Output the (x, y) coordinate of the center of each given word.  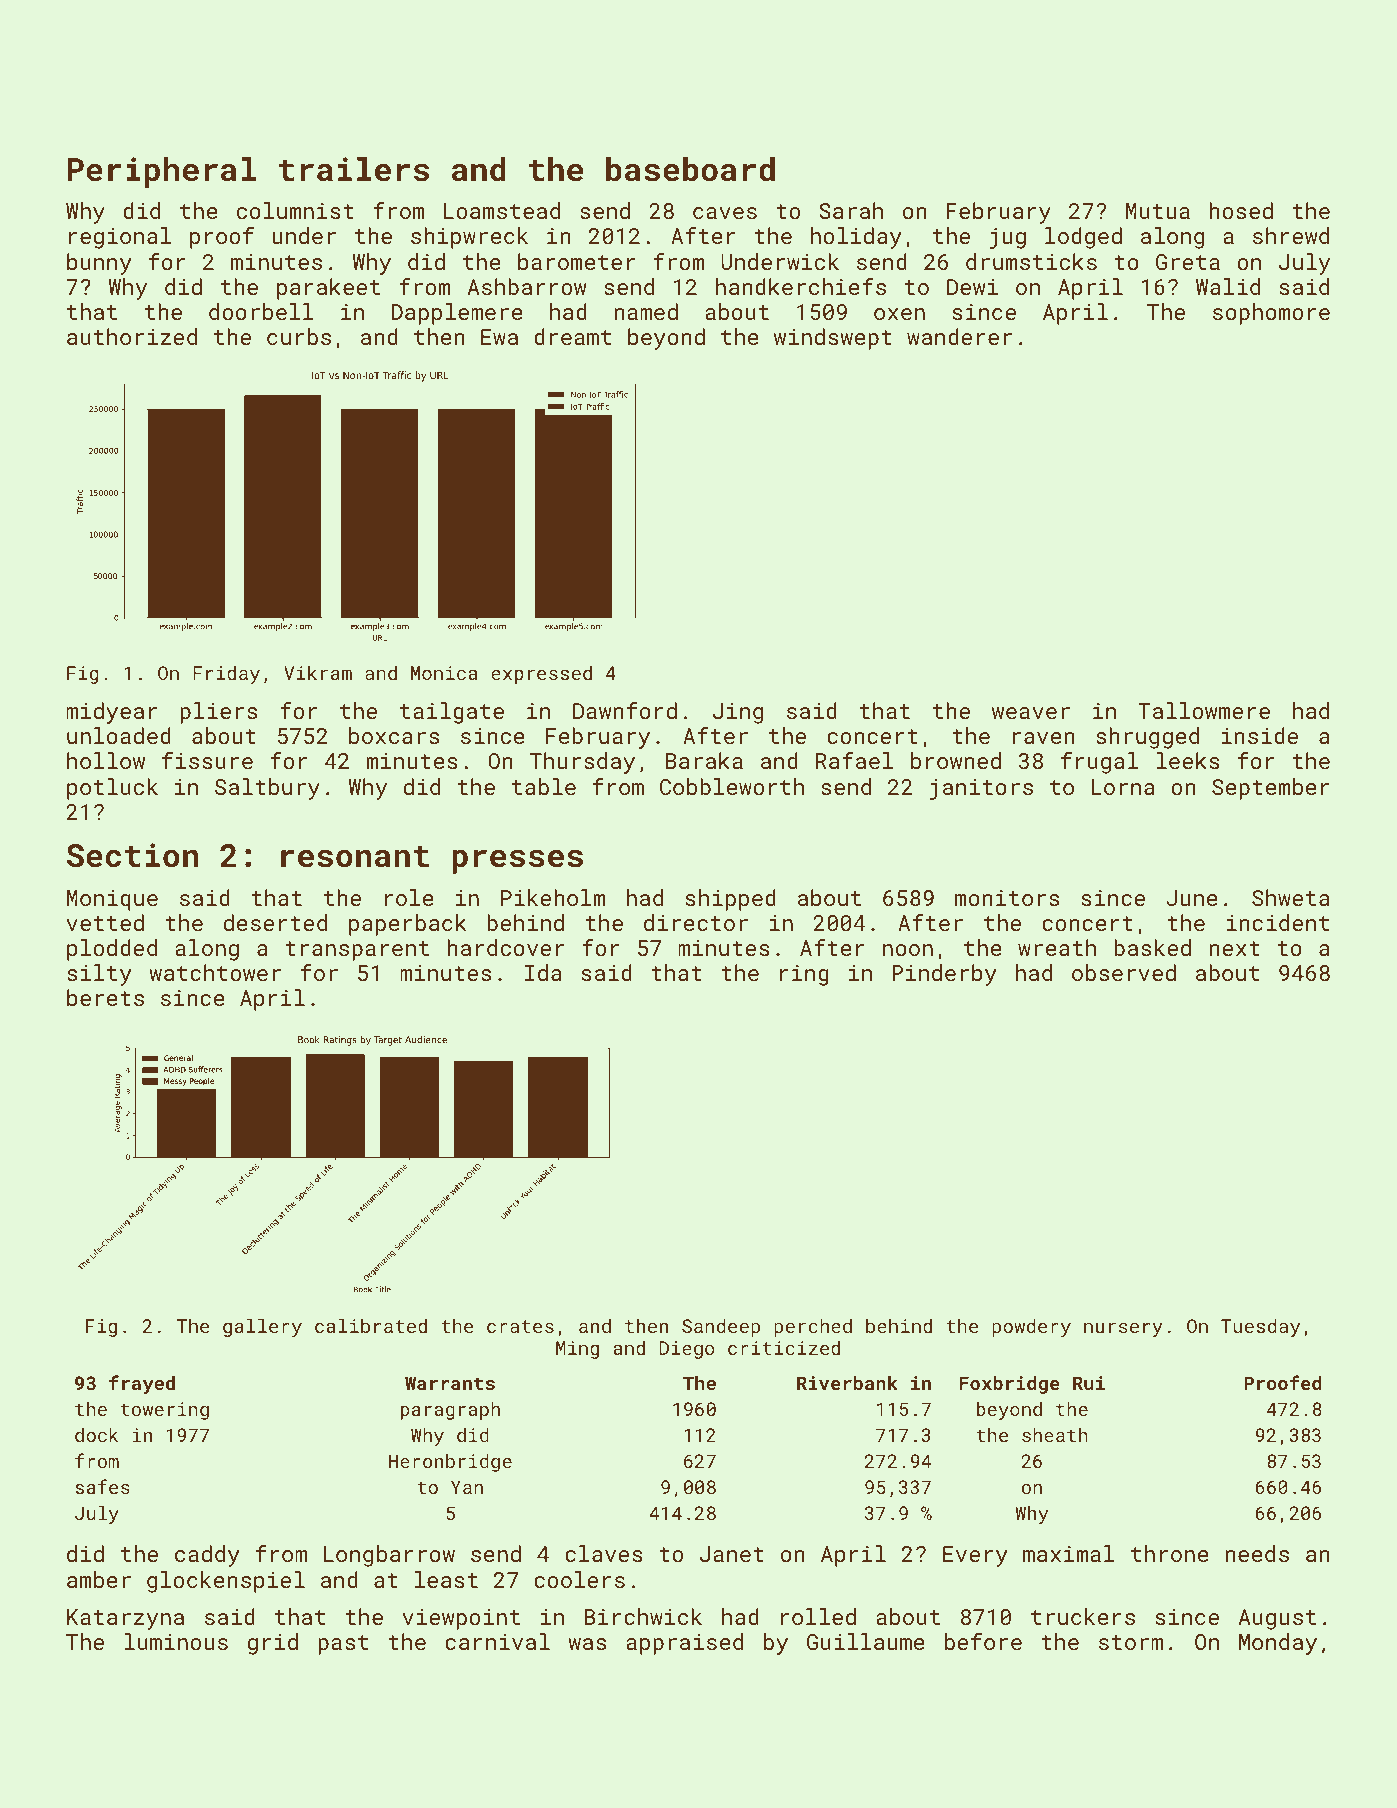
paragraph (450, 1411)
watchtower (215, 972)
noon (908, 950)
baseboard (690, 169)
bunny (99, 264)
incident (1277, 922)
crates (520, 1326)
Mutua (1158, 211)
